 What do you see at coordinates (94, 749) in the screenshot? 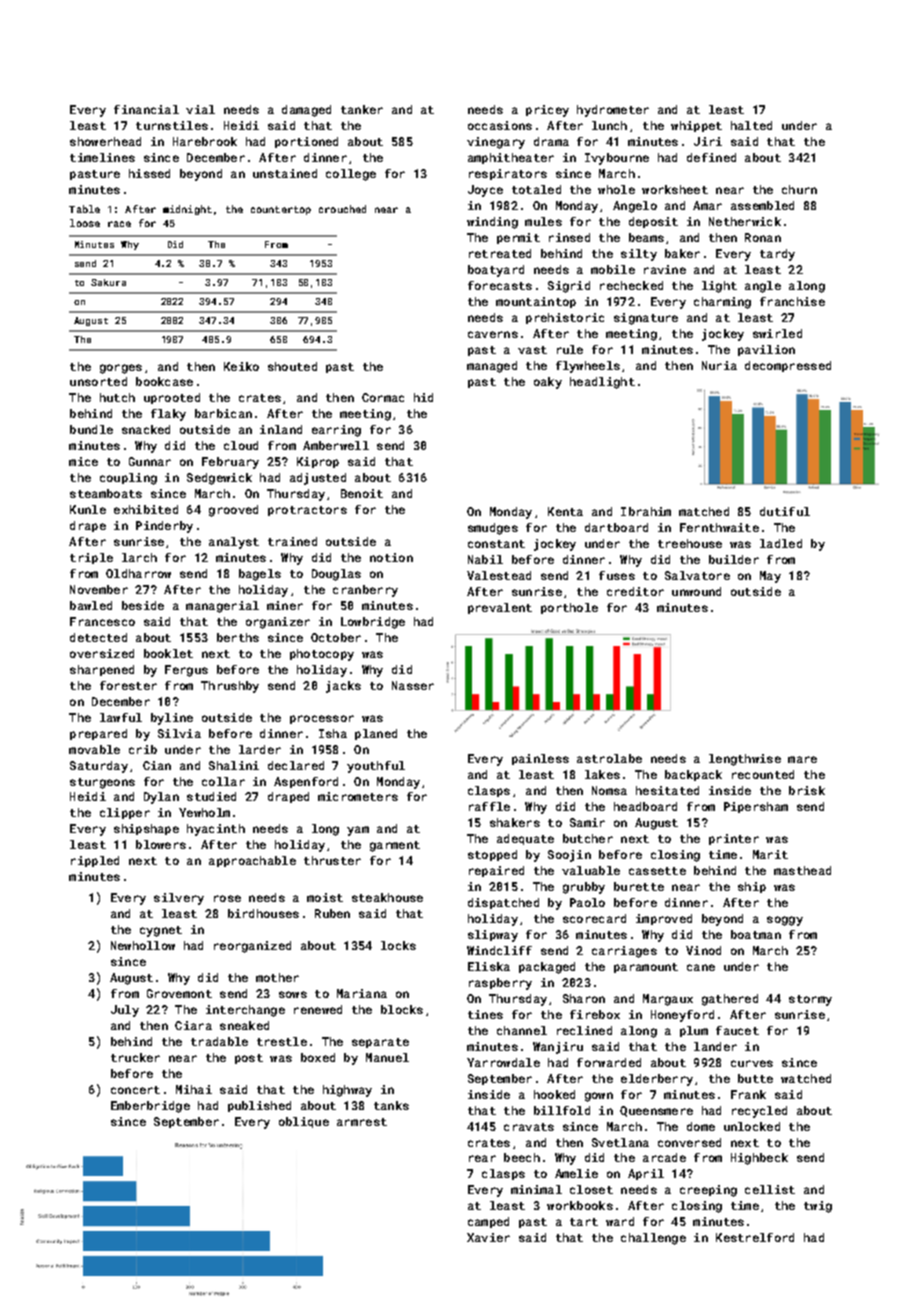
I see `movable` at bounding box center [94, 749].
